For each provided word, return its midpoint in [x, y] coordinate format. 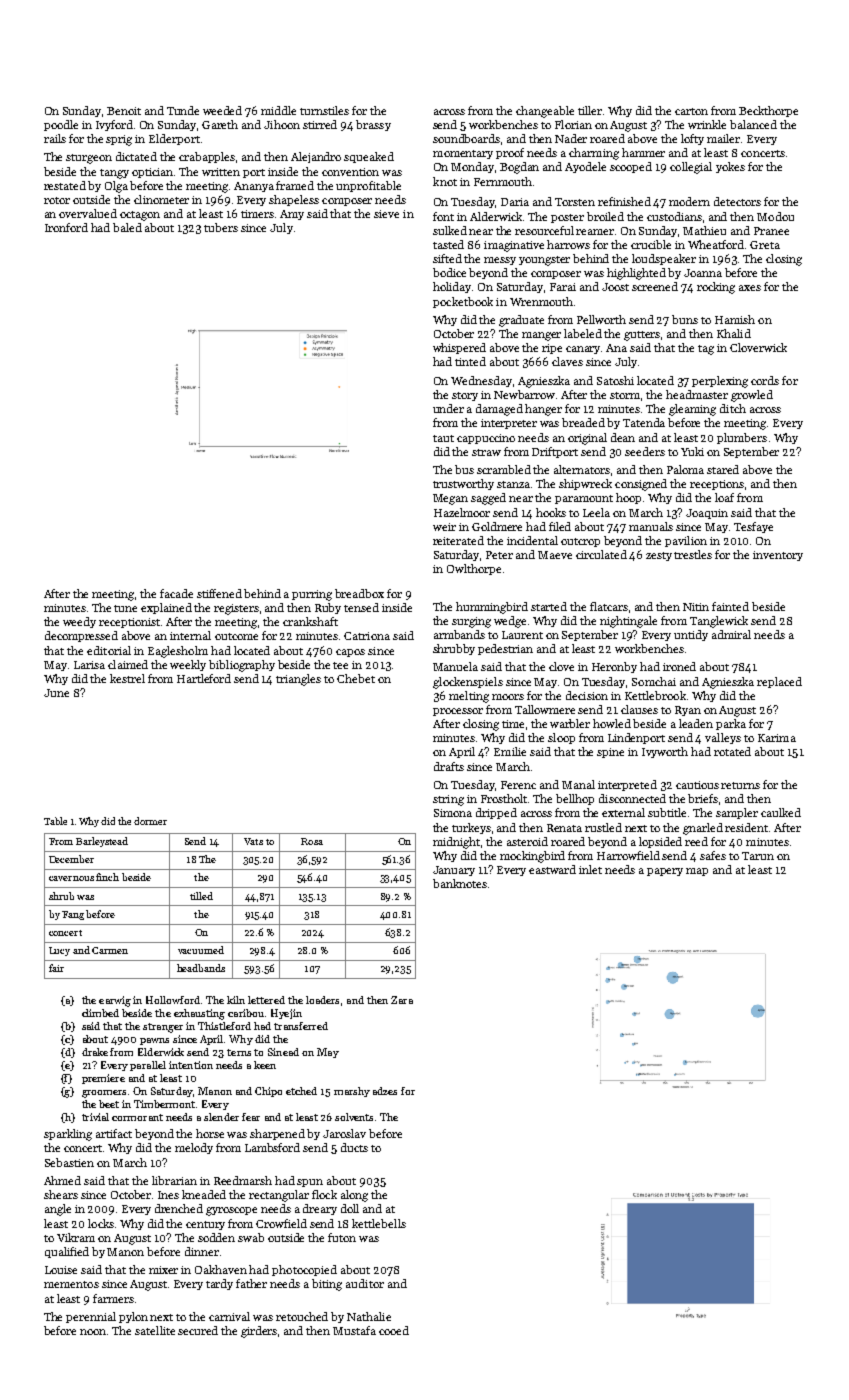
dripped [496, 813]
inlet [590, 869]
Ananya [254, 187]
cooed [394, 1330]
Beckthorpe [768, 111]
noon [93, 1332]
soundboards [466, 138]
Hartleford [204, 678]
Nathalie [369, 1316]
